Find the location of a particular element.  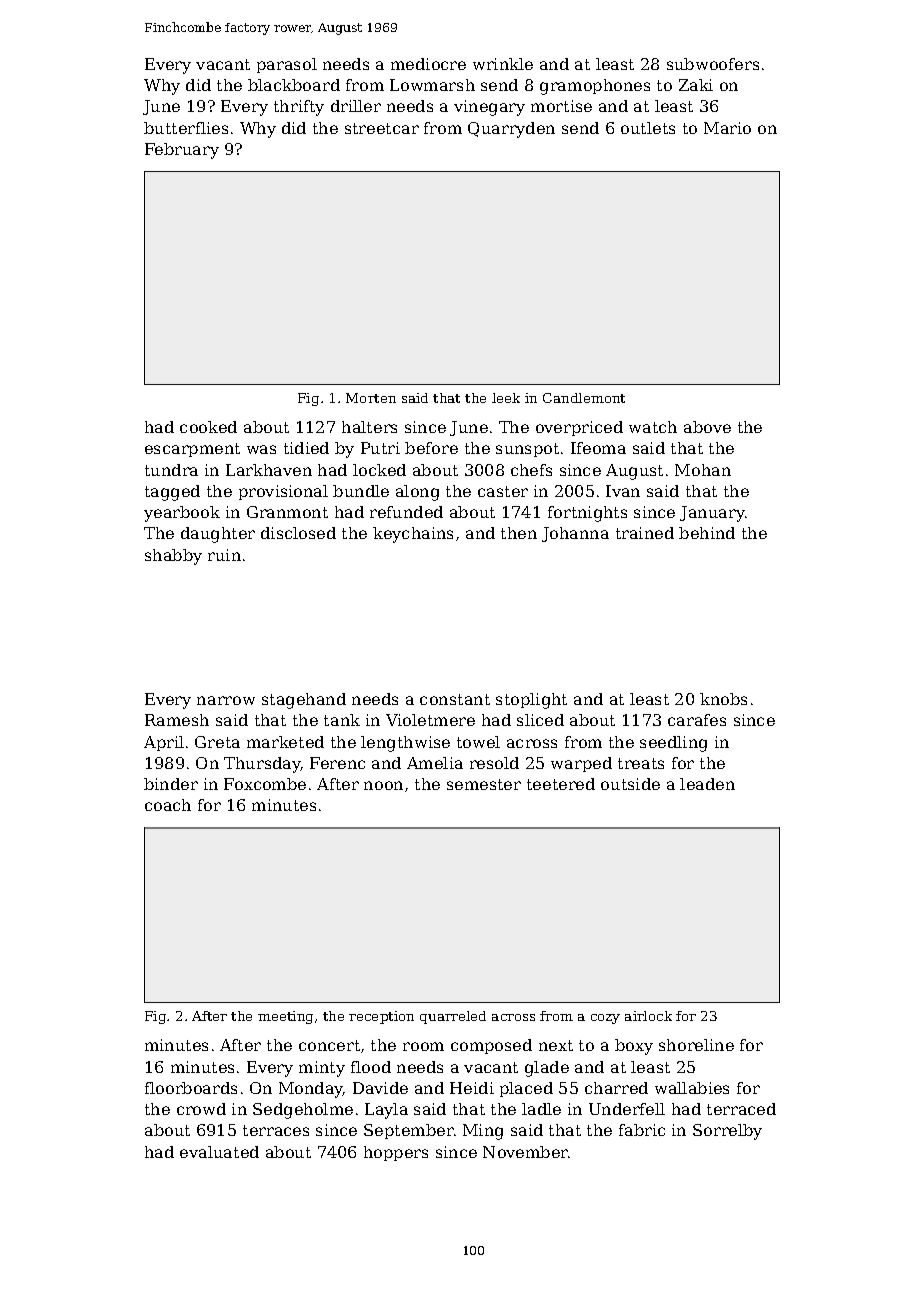

behind is located at coordinates (707, 533).
